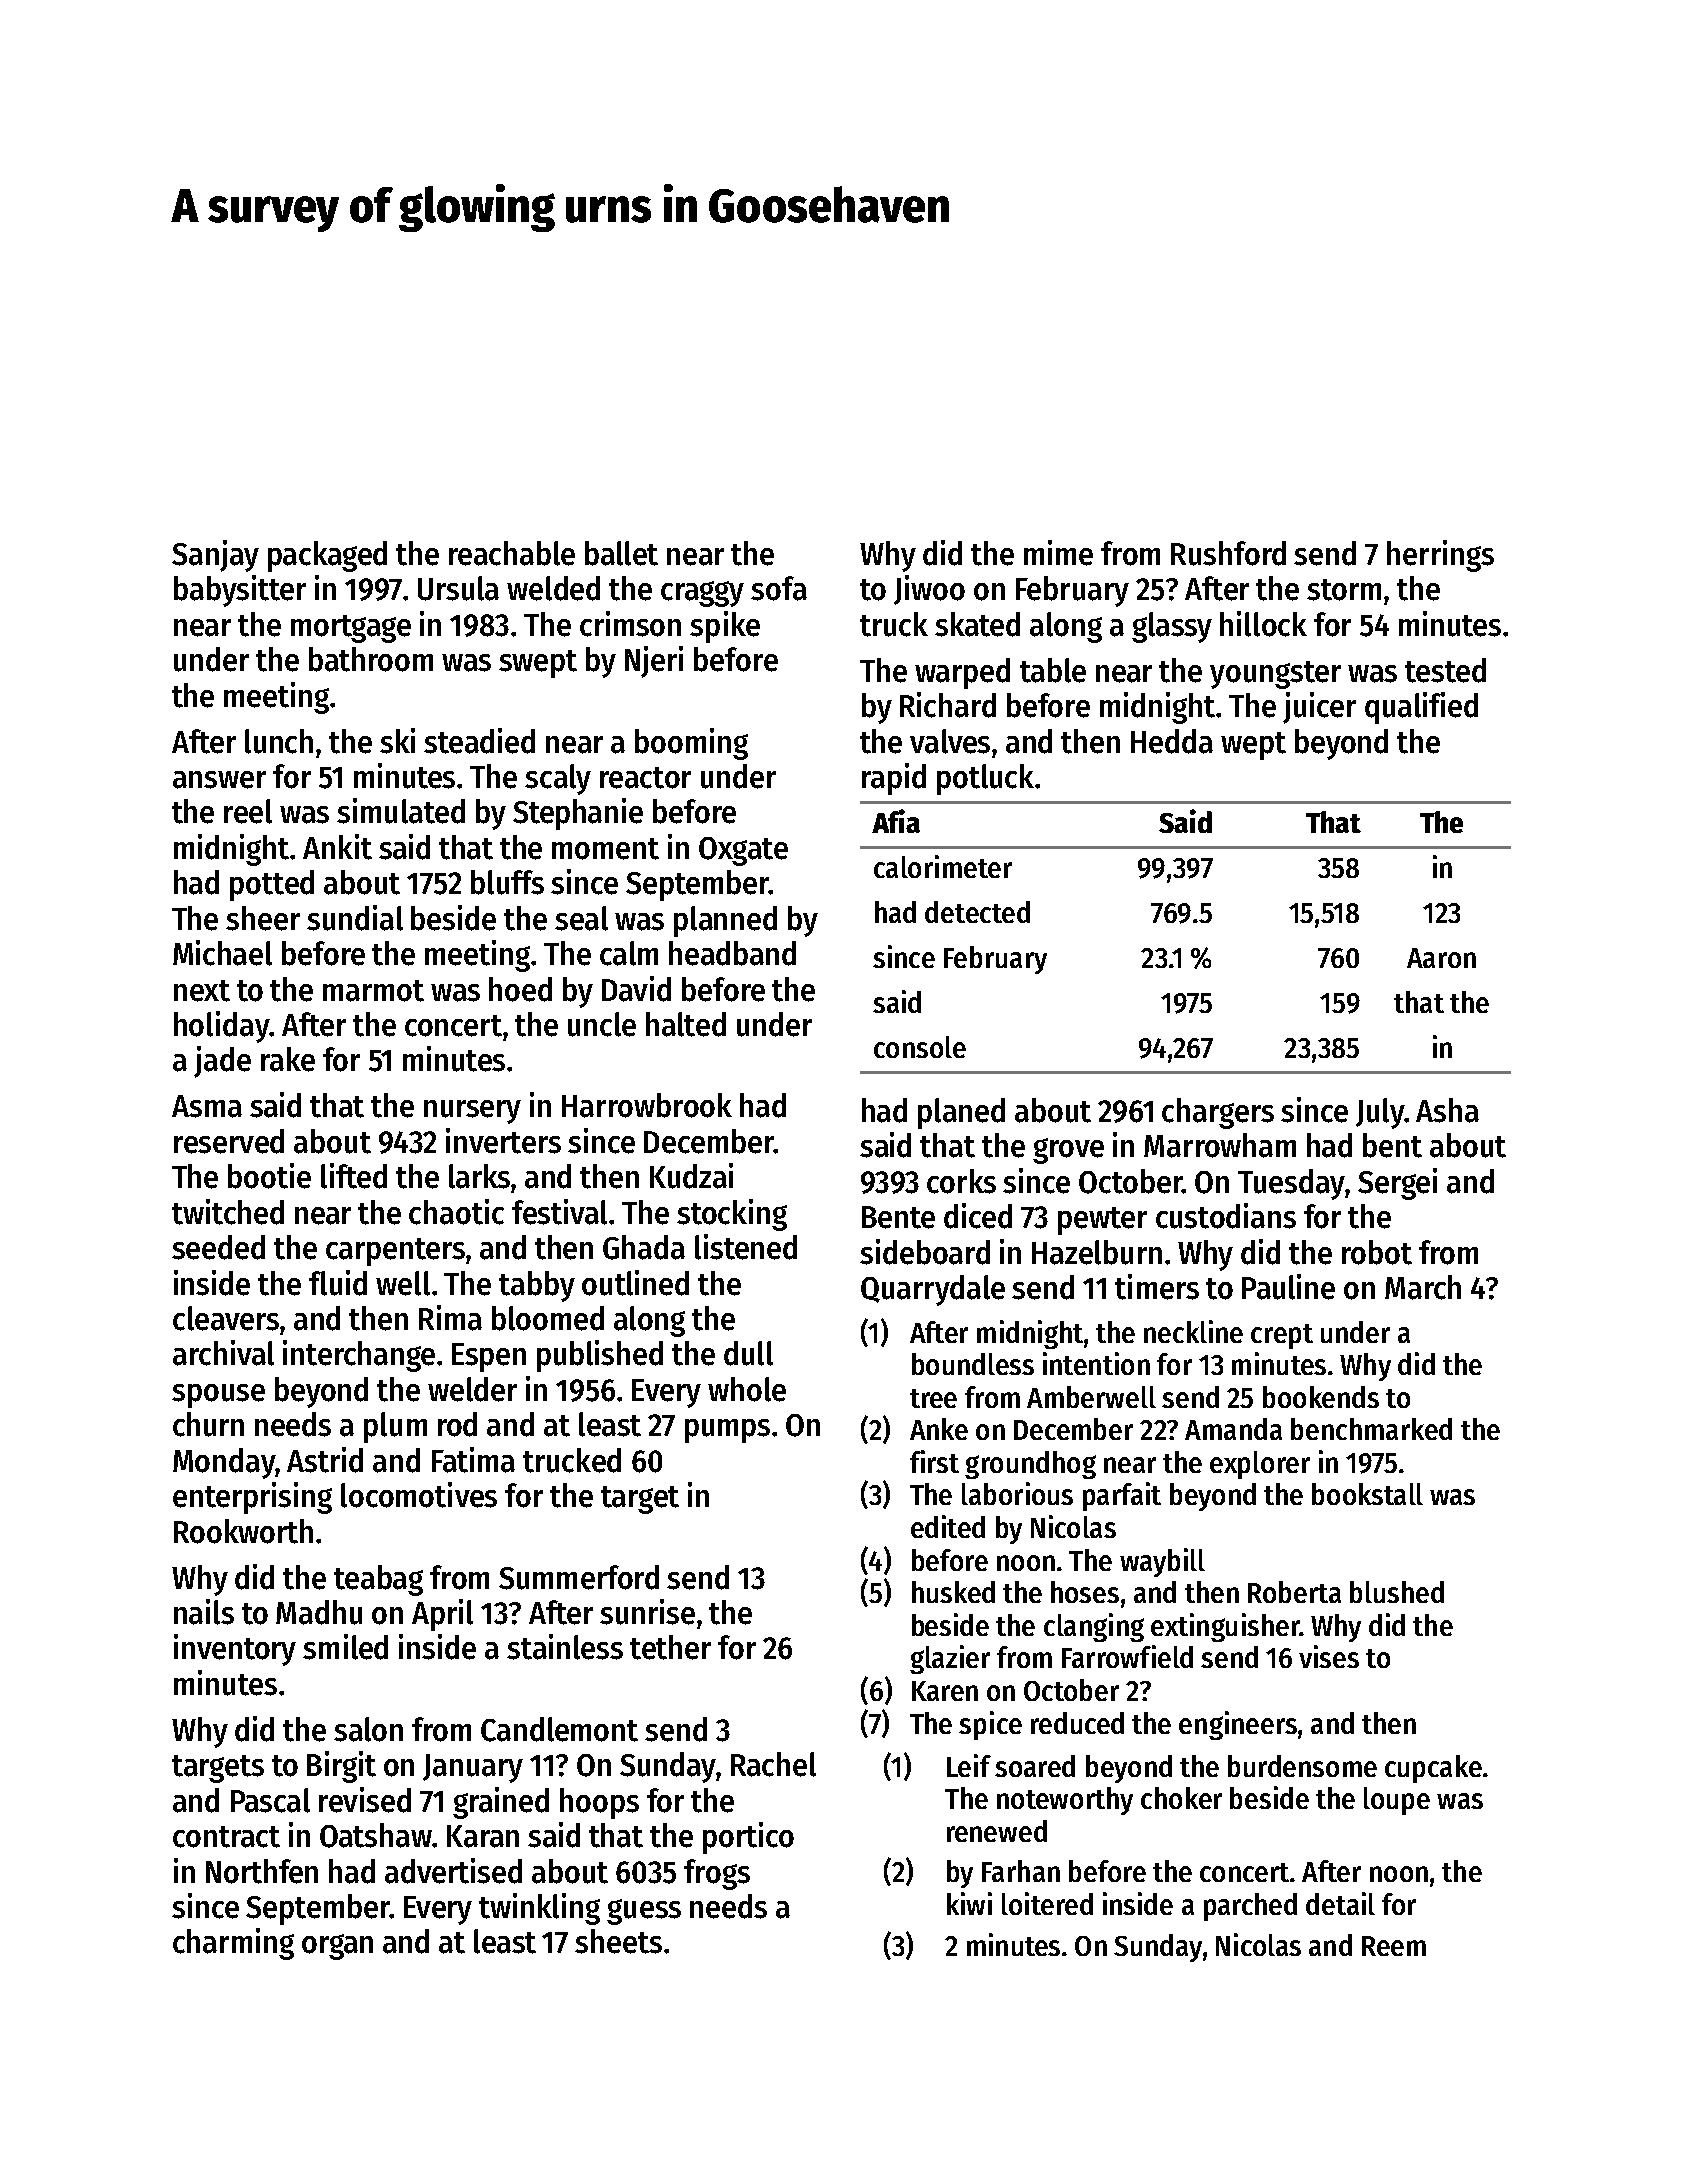 The width and height of the screenshot is (1683, 2178). What do you see at coordinates (978, 1216) in the screenshot?
I see `diced` at bounding box center [978, 1216].
